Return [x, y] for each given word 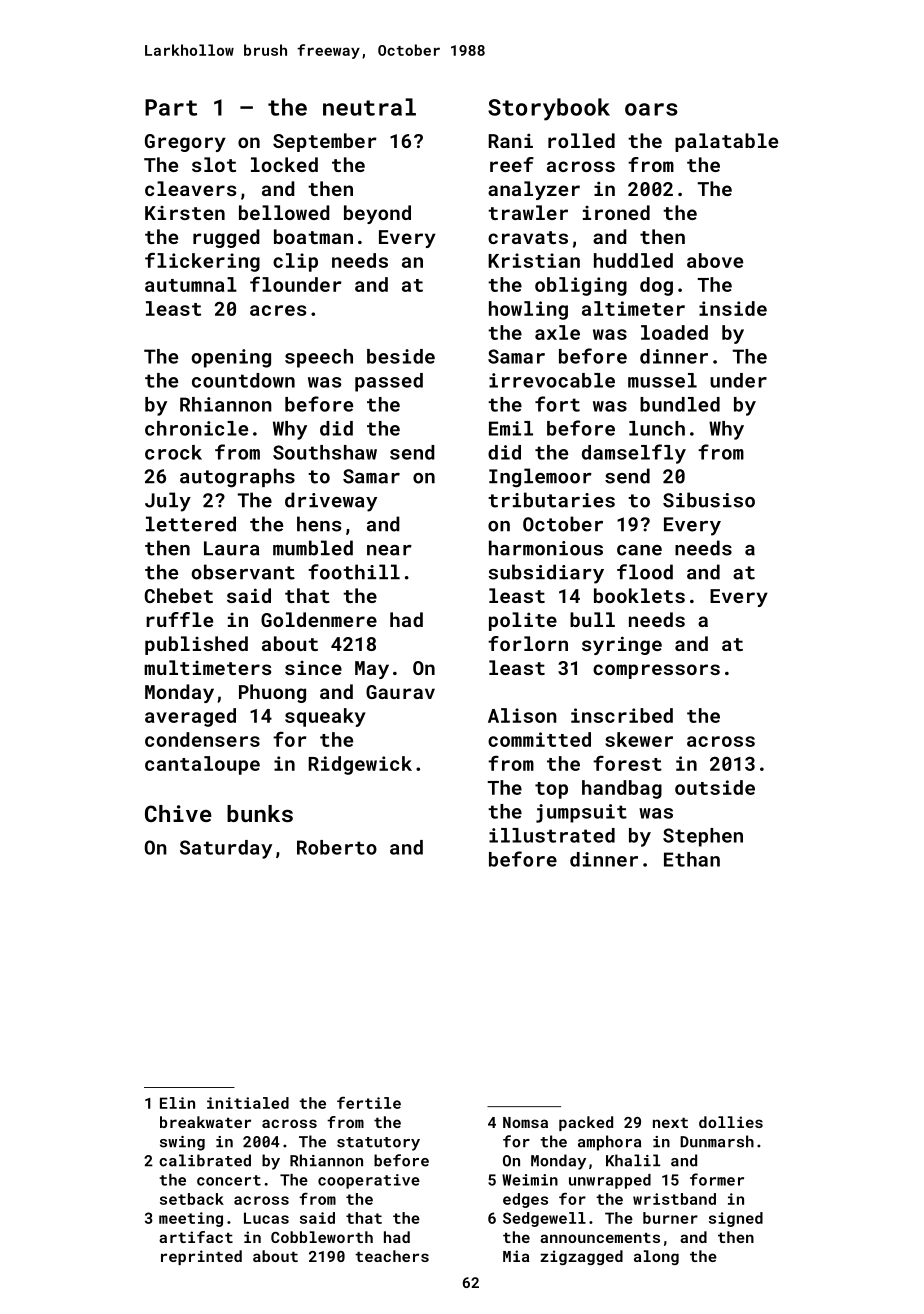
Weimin [530, 1180]
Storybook [549, 109]
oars [651, 109]
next [670, 1123]
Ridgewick [360, 765]
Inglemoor [540, 478]
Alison [522, 715]
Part [171, 107]
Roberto [337, 847]
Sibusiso [709, 500]
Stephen [703, 837]
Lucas [266, 1218]
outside [715, 787]
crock [173, 452]
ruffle [179, 619]
